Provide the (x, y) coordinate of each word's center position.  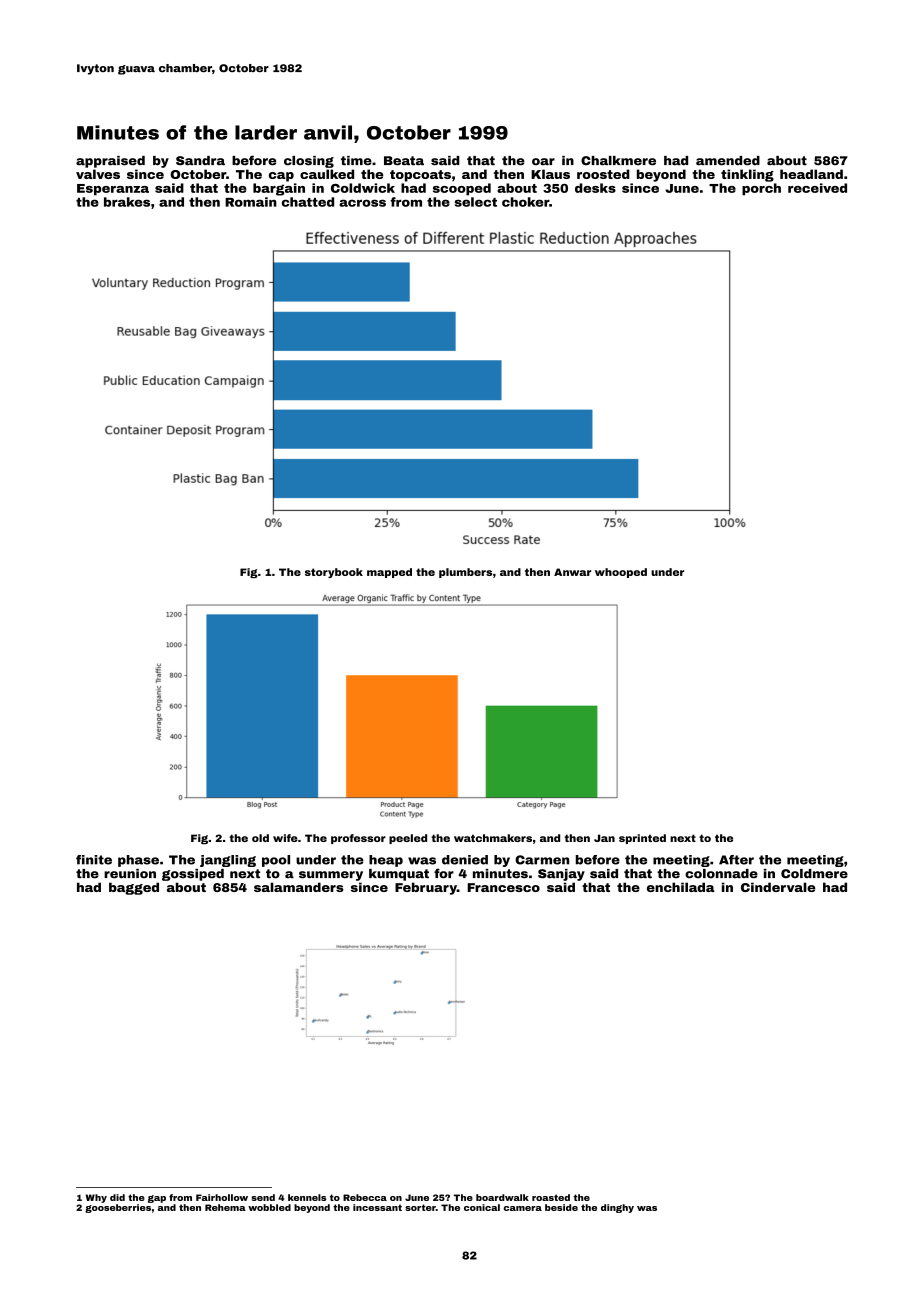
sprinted (642, 839)
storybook (334, 573)
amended (728, 161)
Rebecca (365, 1197)
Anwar (572, 572)
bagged (134, 888)
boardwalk (502, 1197)
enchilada (681, 887)
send (263, 1197)
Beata (404, 161)
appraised (110, 162)
